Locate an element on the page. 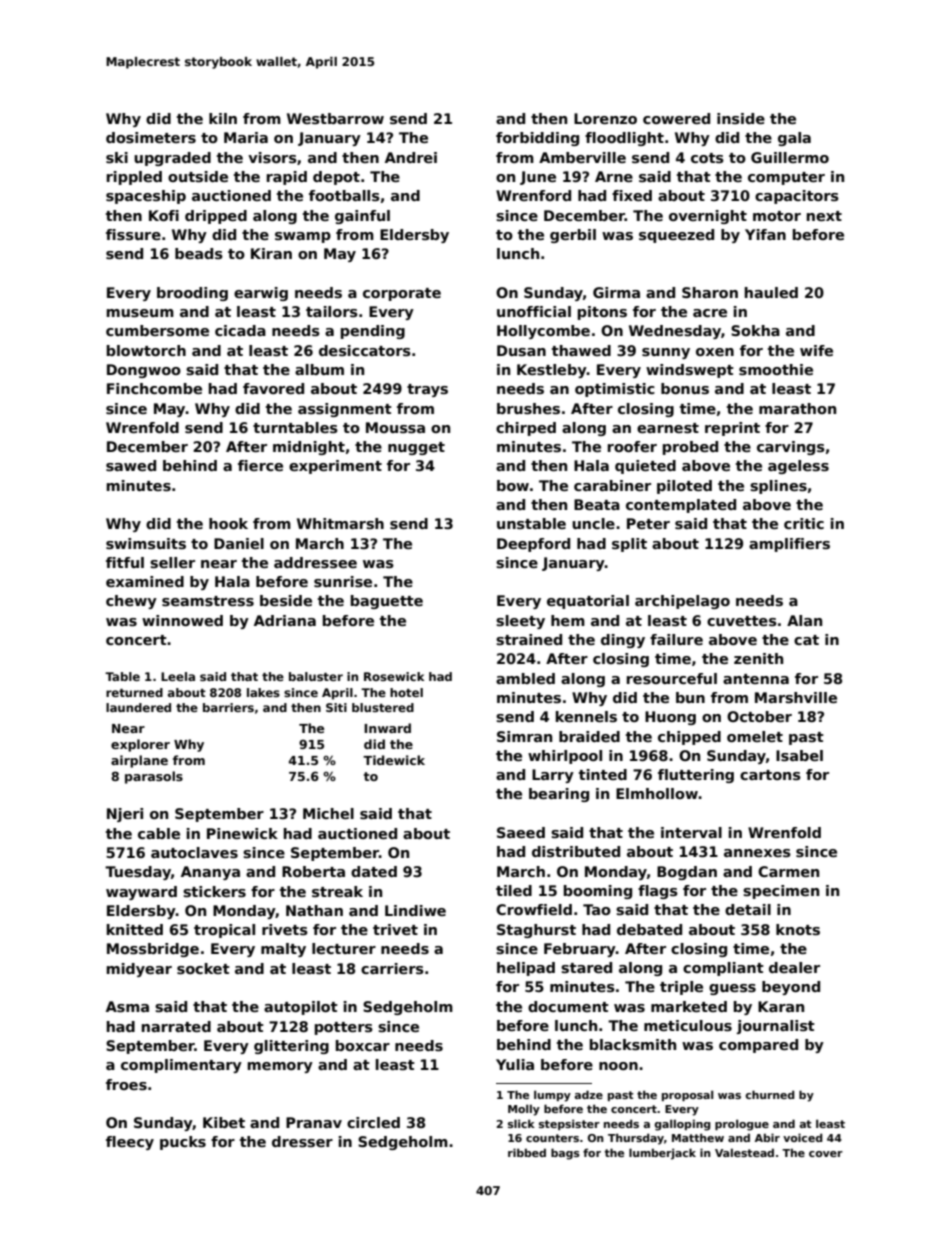 This image has height=1233, width=952. Marshville is located at coordinates (796, 697).
